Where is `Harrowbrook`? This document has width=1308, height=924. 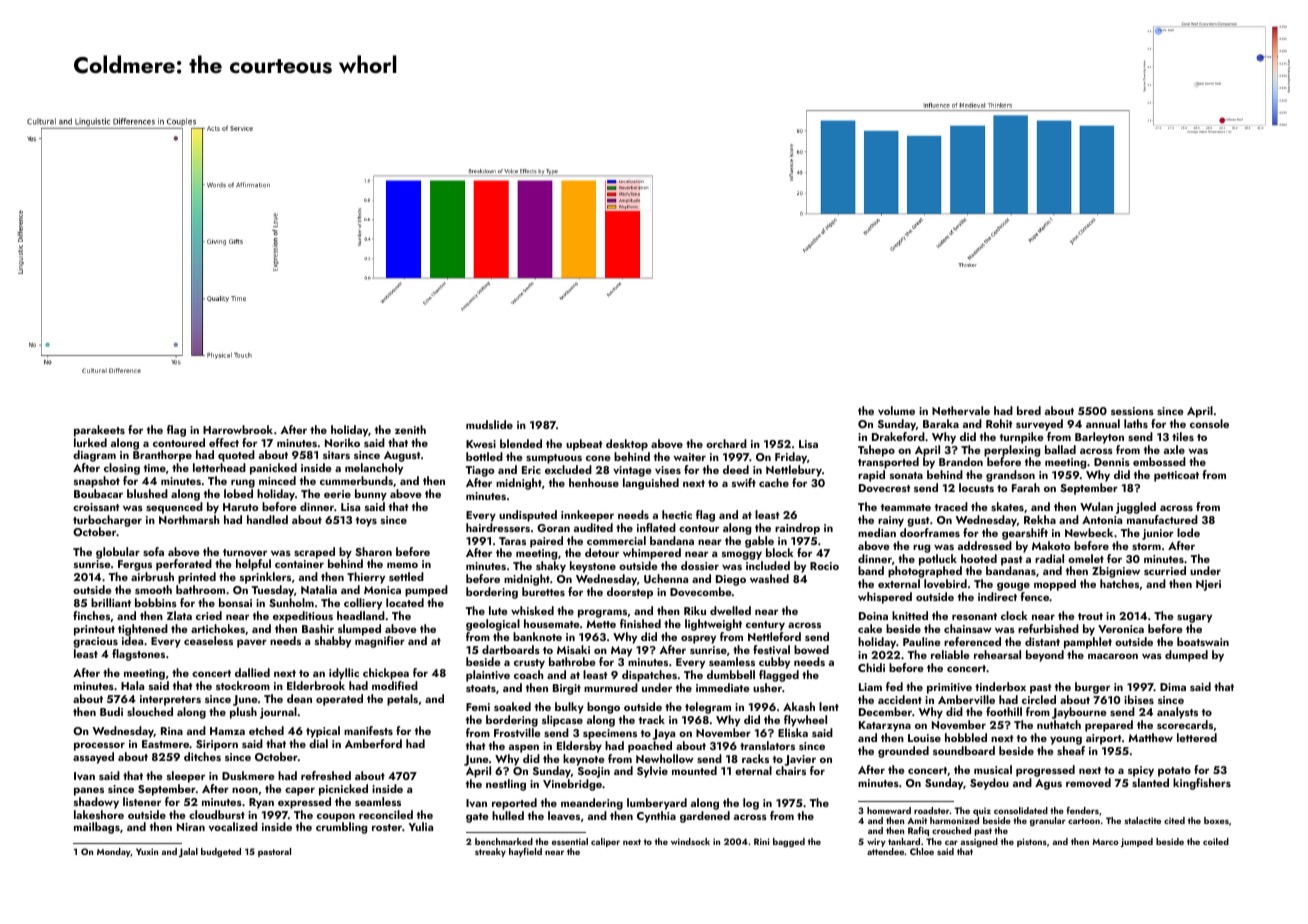 Harrowbrook is located at coordinates (238, 429).
